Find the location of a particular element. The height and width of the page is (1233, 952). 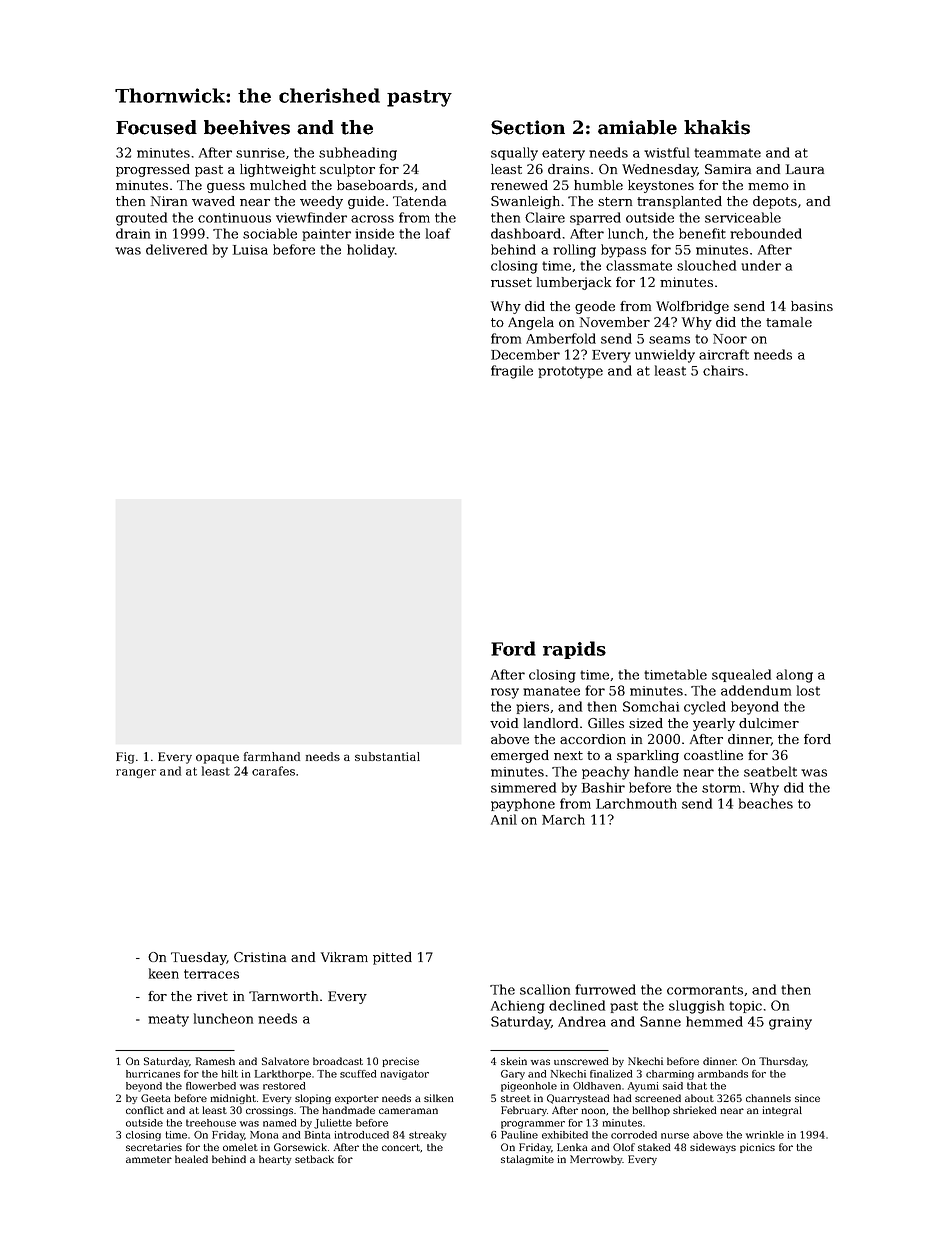

stalagmite is located at coordinates (527, 1160).
